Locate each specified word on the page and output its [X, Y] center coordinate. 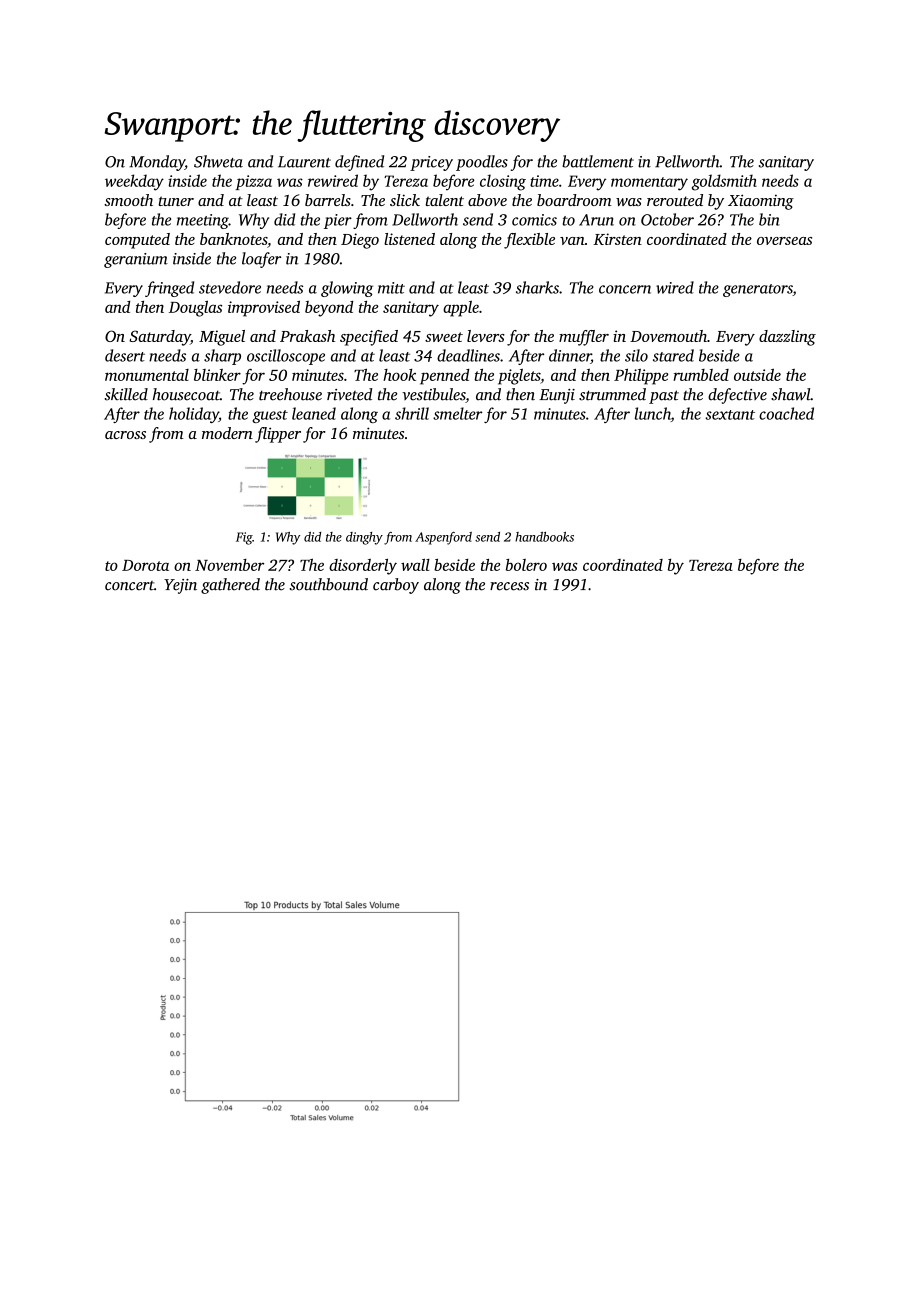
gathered [230, 586]
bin [769, 219]
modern [227, 433]
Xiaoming [761, 202]
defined [359, 163]
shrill [412, 413]
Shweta [218, 161]
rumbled [701, 375]
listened [409, 239]
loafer [261, 260]
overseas [784, 241]
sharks [537, 287]
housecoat [186, 394]
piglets [519, 377]
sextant [730, 415]
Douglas [195, 309]
